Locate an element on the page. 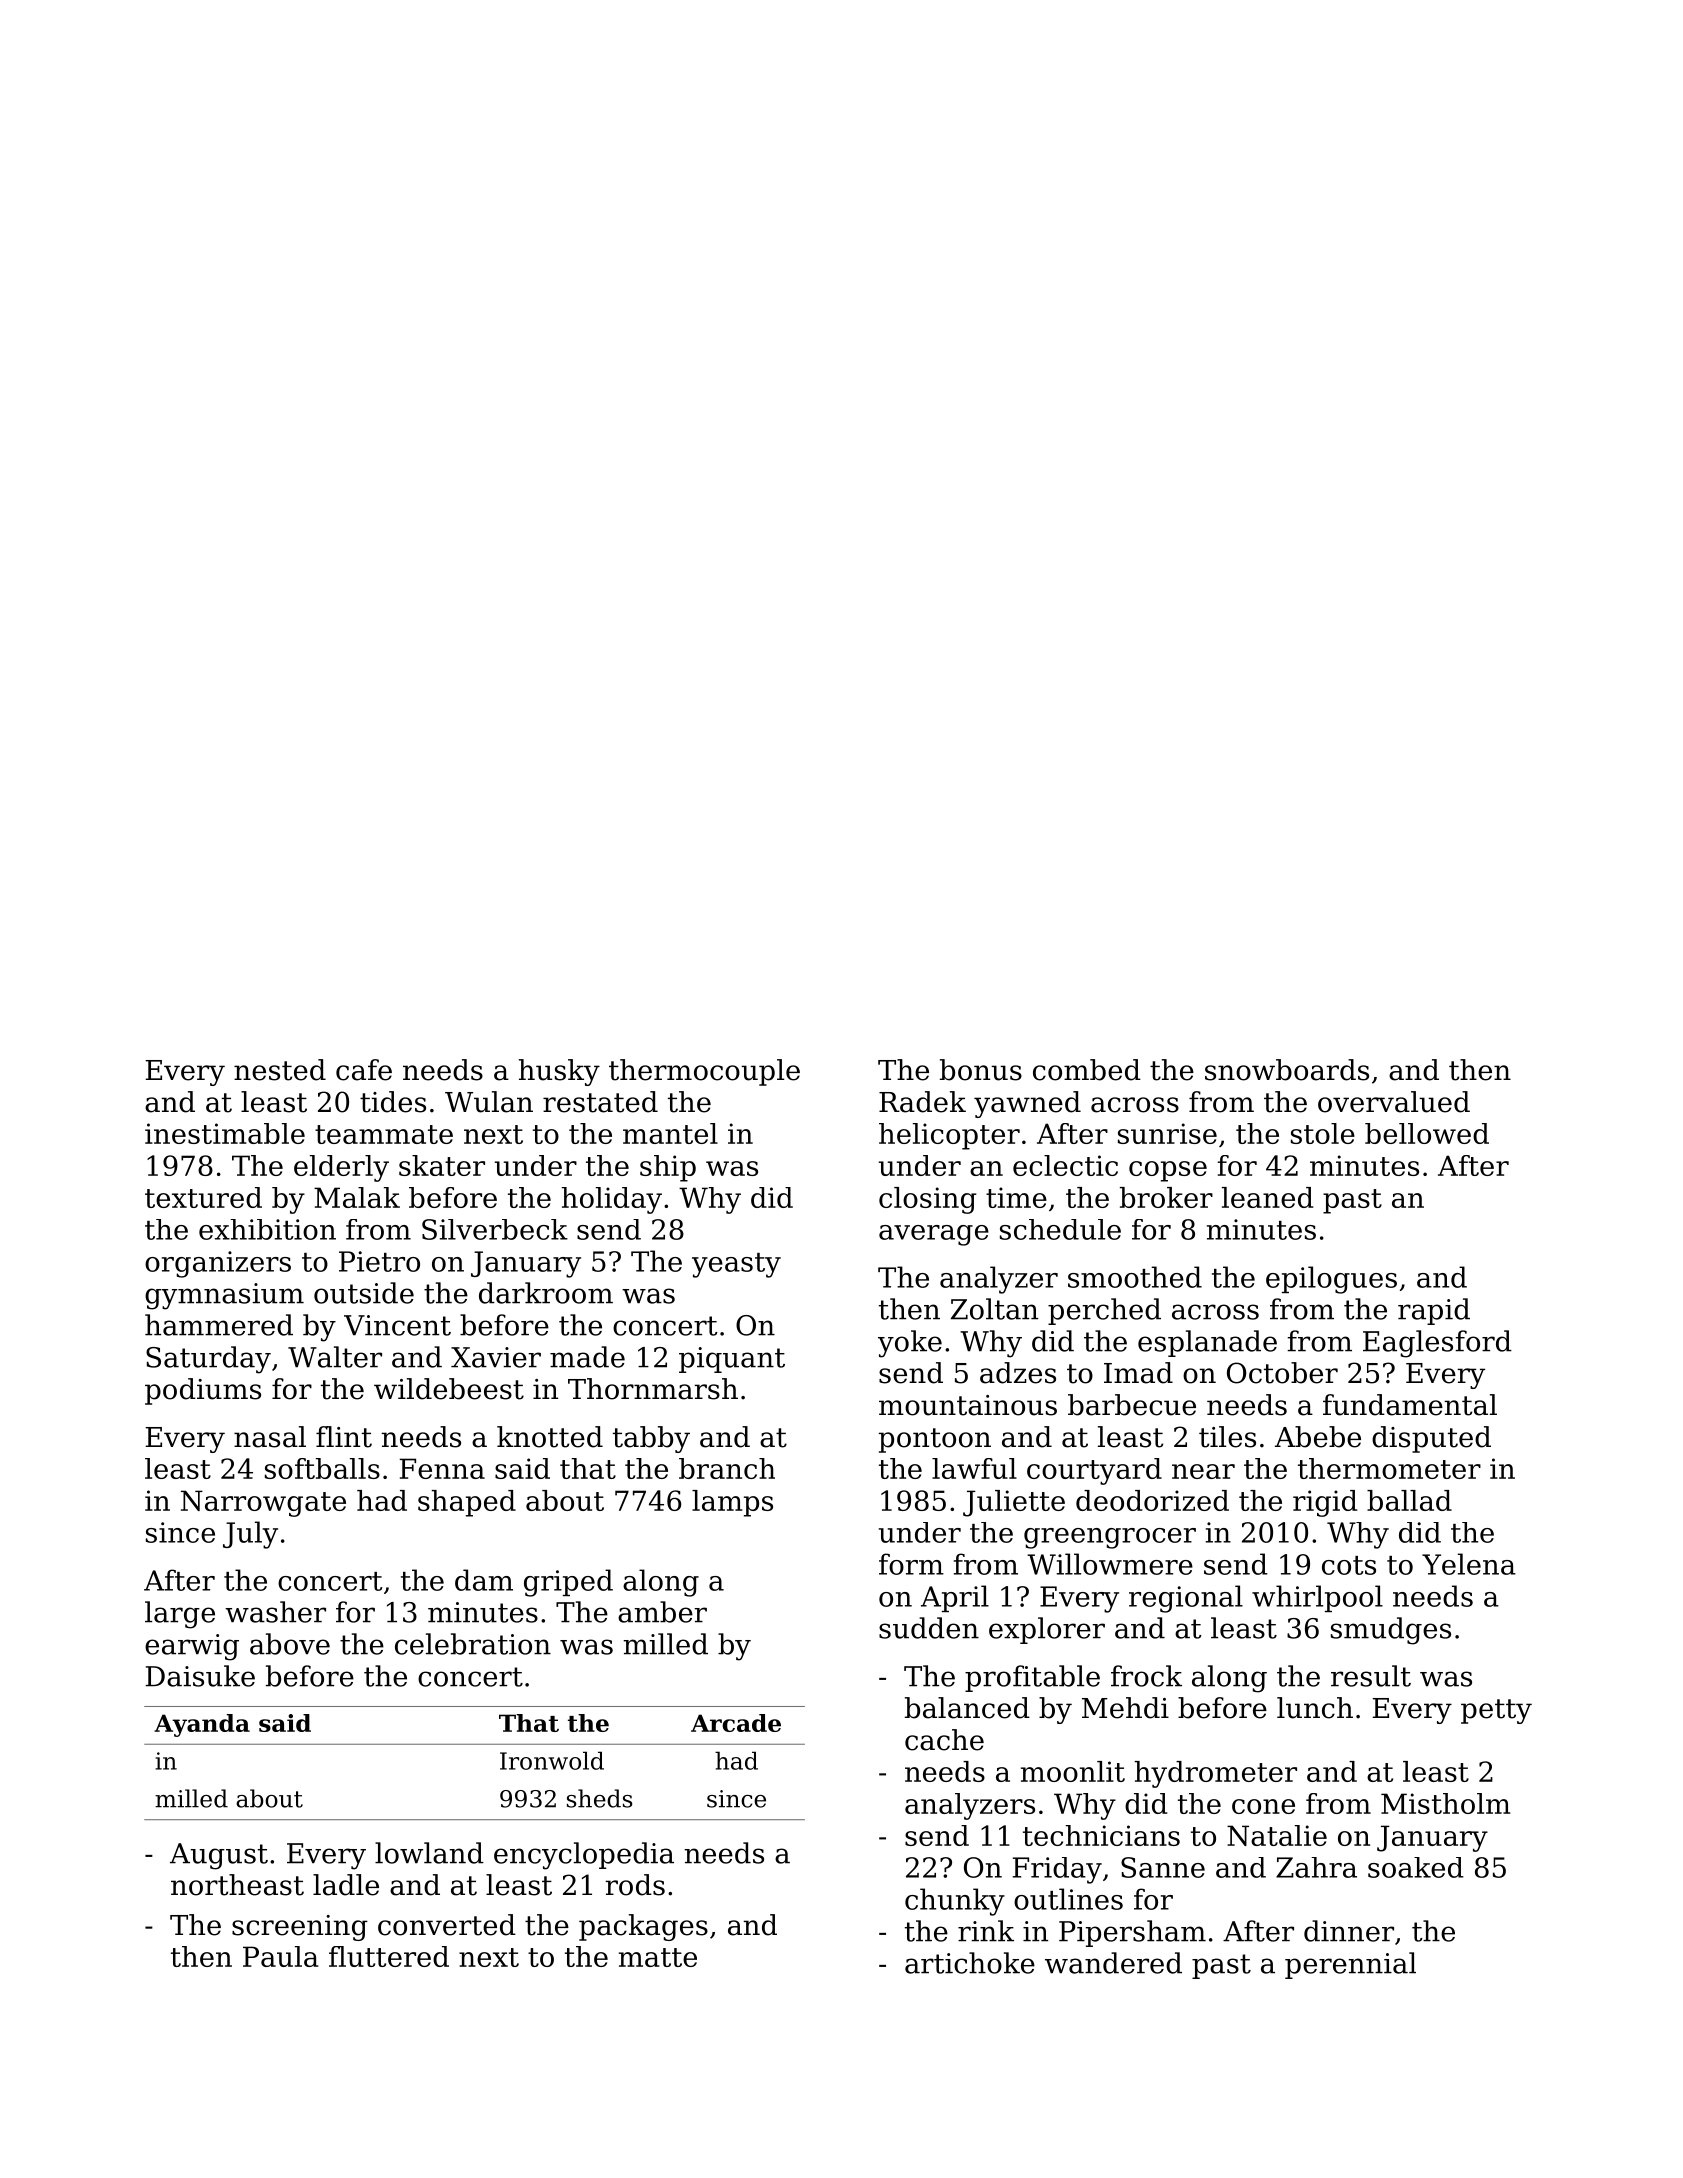 The width and height of the page is (1683, 2178). moonlit is located at coordinates (1073, 1771).
